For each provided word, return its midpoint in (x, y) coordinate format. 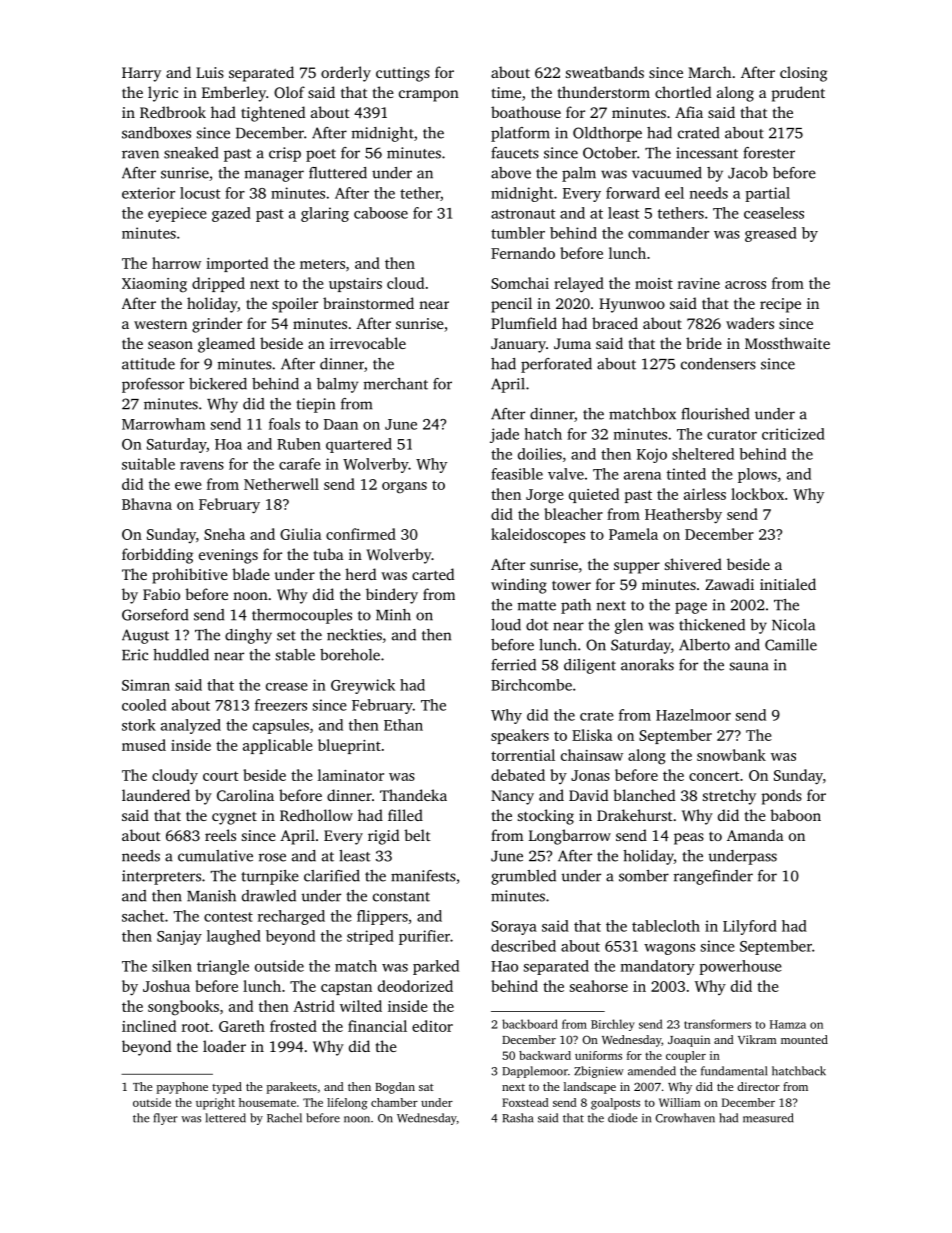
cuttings (403, 74)
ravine (699, 283)
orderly (346, 74)
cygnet (234, 818)
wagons (669, 949)
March (709, 72)
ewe (188, 486)
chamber (394, 1102)
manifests (423, 876)
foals (284, 424)
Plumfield (524, 323)
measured (768, 1118)
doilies (540, 454)
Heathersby (683, 516)
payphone (182, 1088)
